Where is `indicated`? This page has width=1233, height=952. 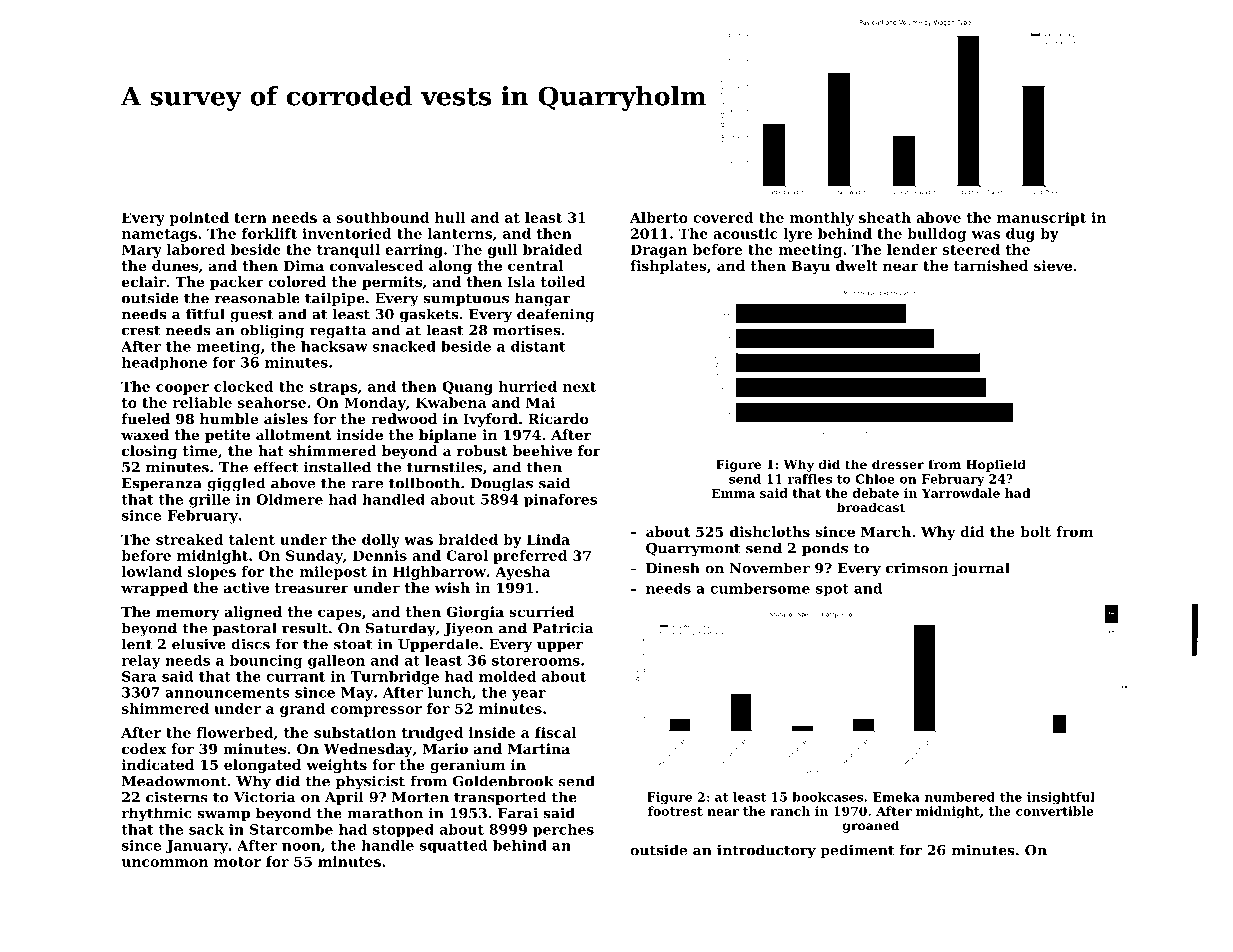 indicated is located at coordinates (158, 764).
